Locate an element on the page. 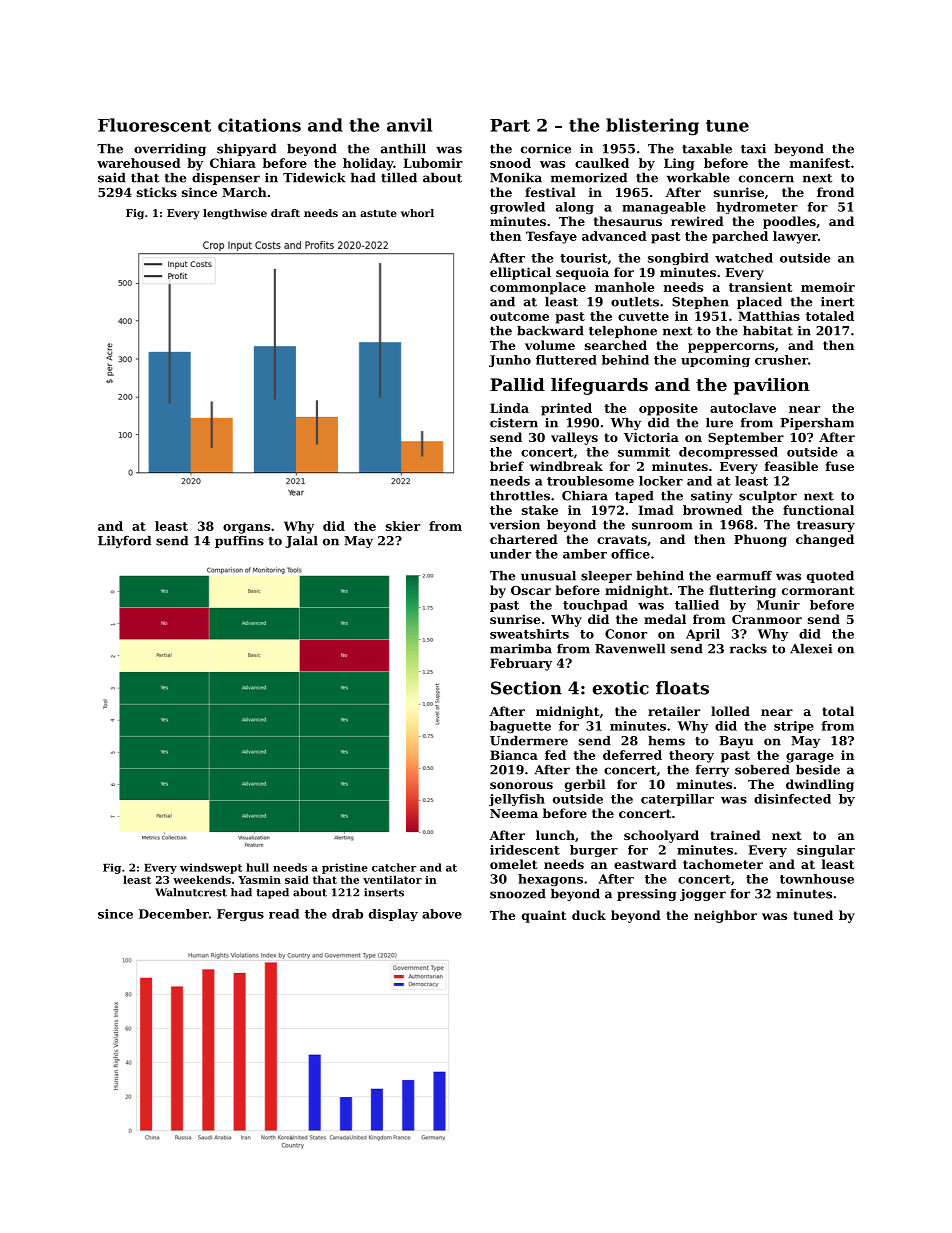 The width and height of the document is (952, 1233). sculptor is located at coordinates (768, 497).
